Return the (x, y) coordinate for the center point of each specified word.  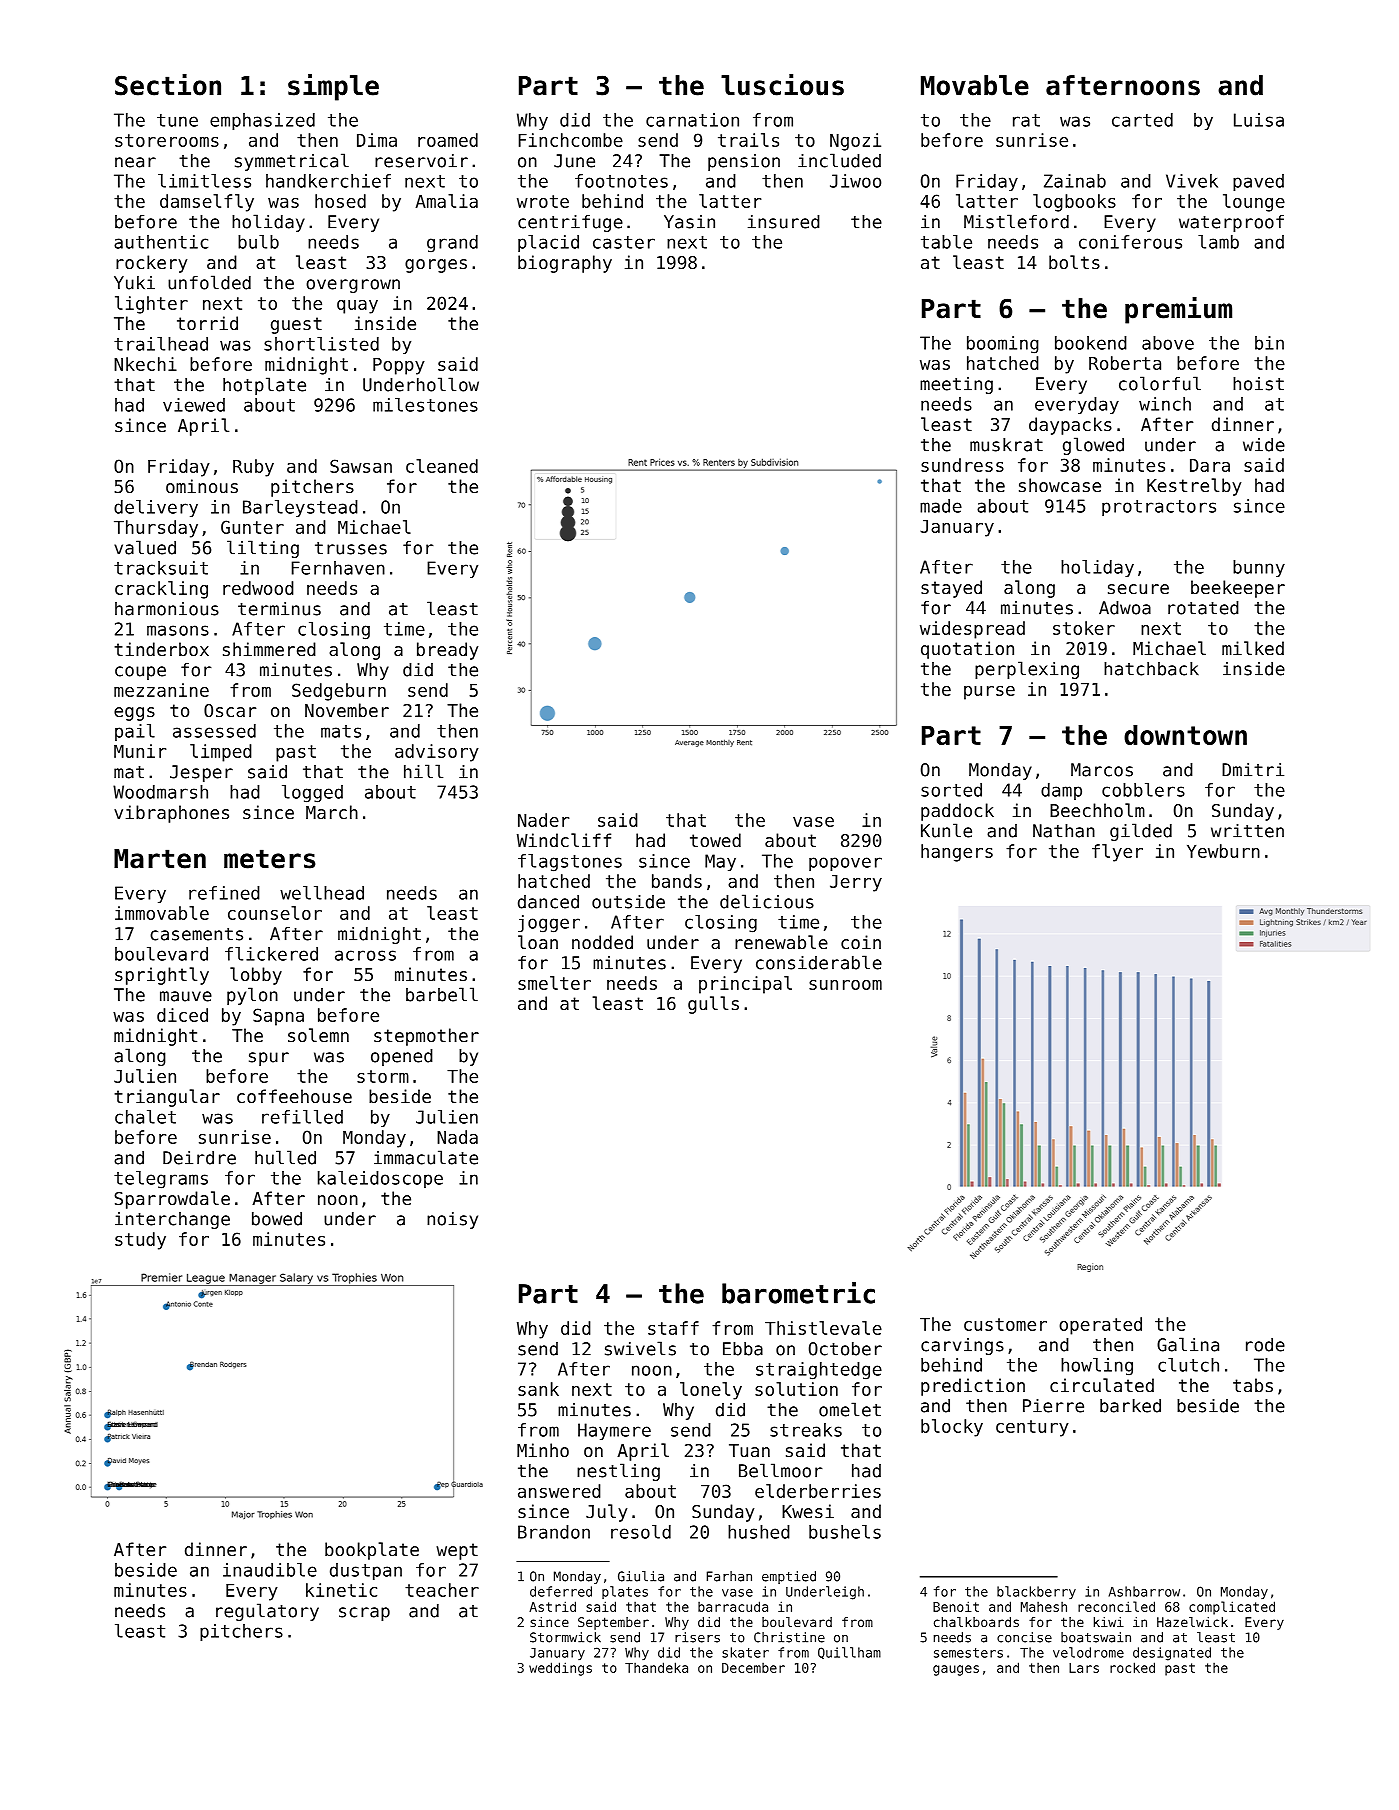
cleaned (442, 466)
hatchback (1151, 669)
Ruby (253, 468)
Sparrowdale (172, 1200)
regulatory (267, 1612)
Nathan (1064, 831)
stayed (951, 589)
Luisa (1259, 120)
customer (1005, 1324)
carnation (692, 120)
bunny (1259, 568)
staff (673, 1328)
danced (548, 902)
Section (168, 85)
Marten (160, 859)
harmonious (167, 609)
